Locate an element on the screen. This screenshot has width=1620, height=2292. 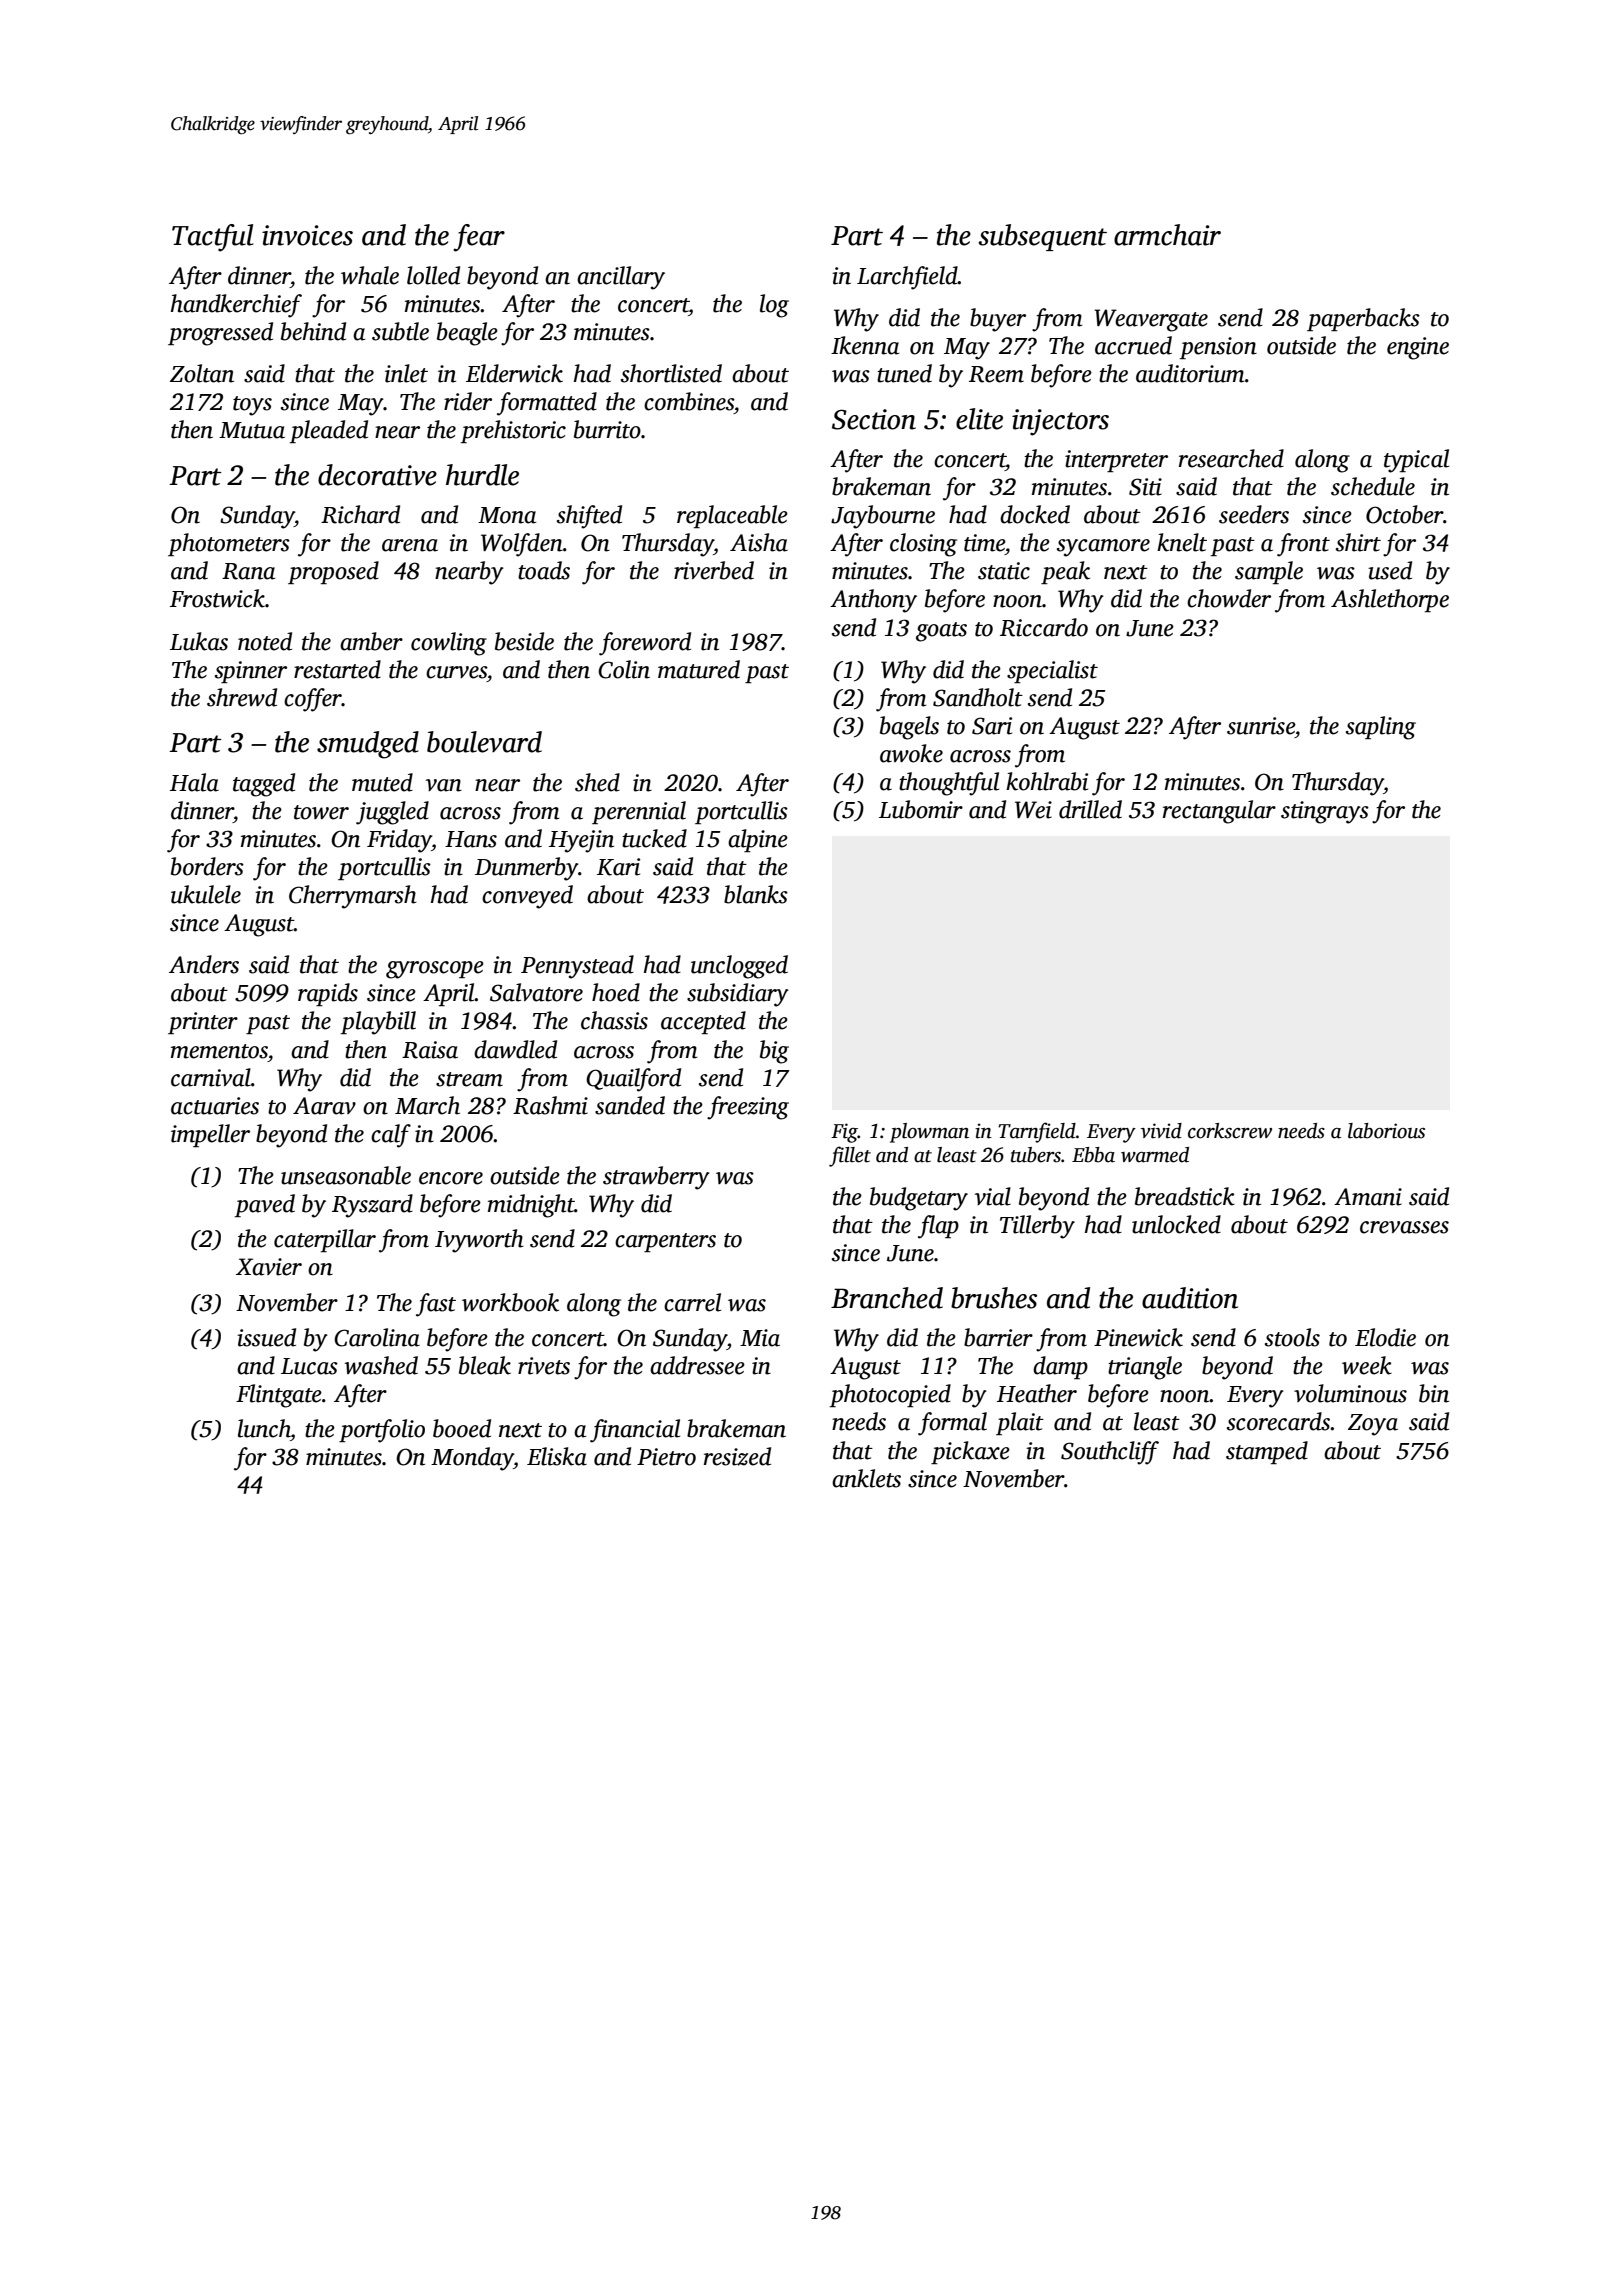
Elderwick is located at coordinates (514, 373).
